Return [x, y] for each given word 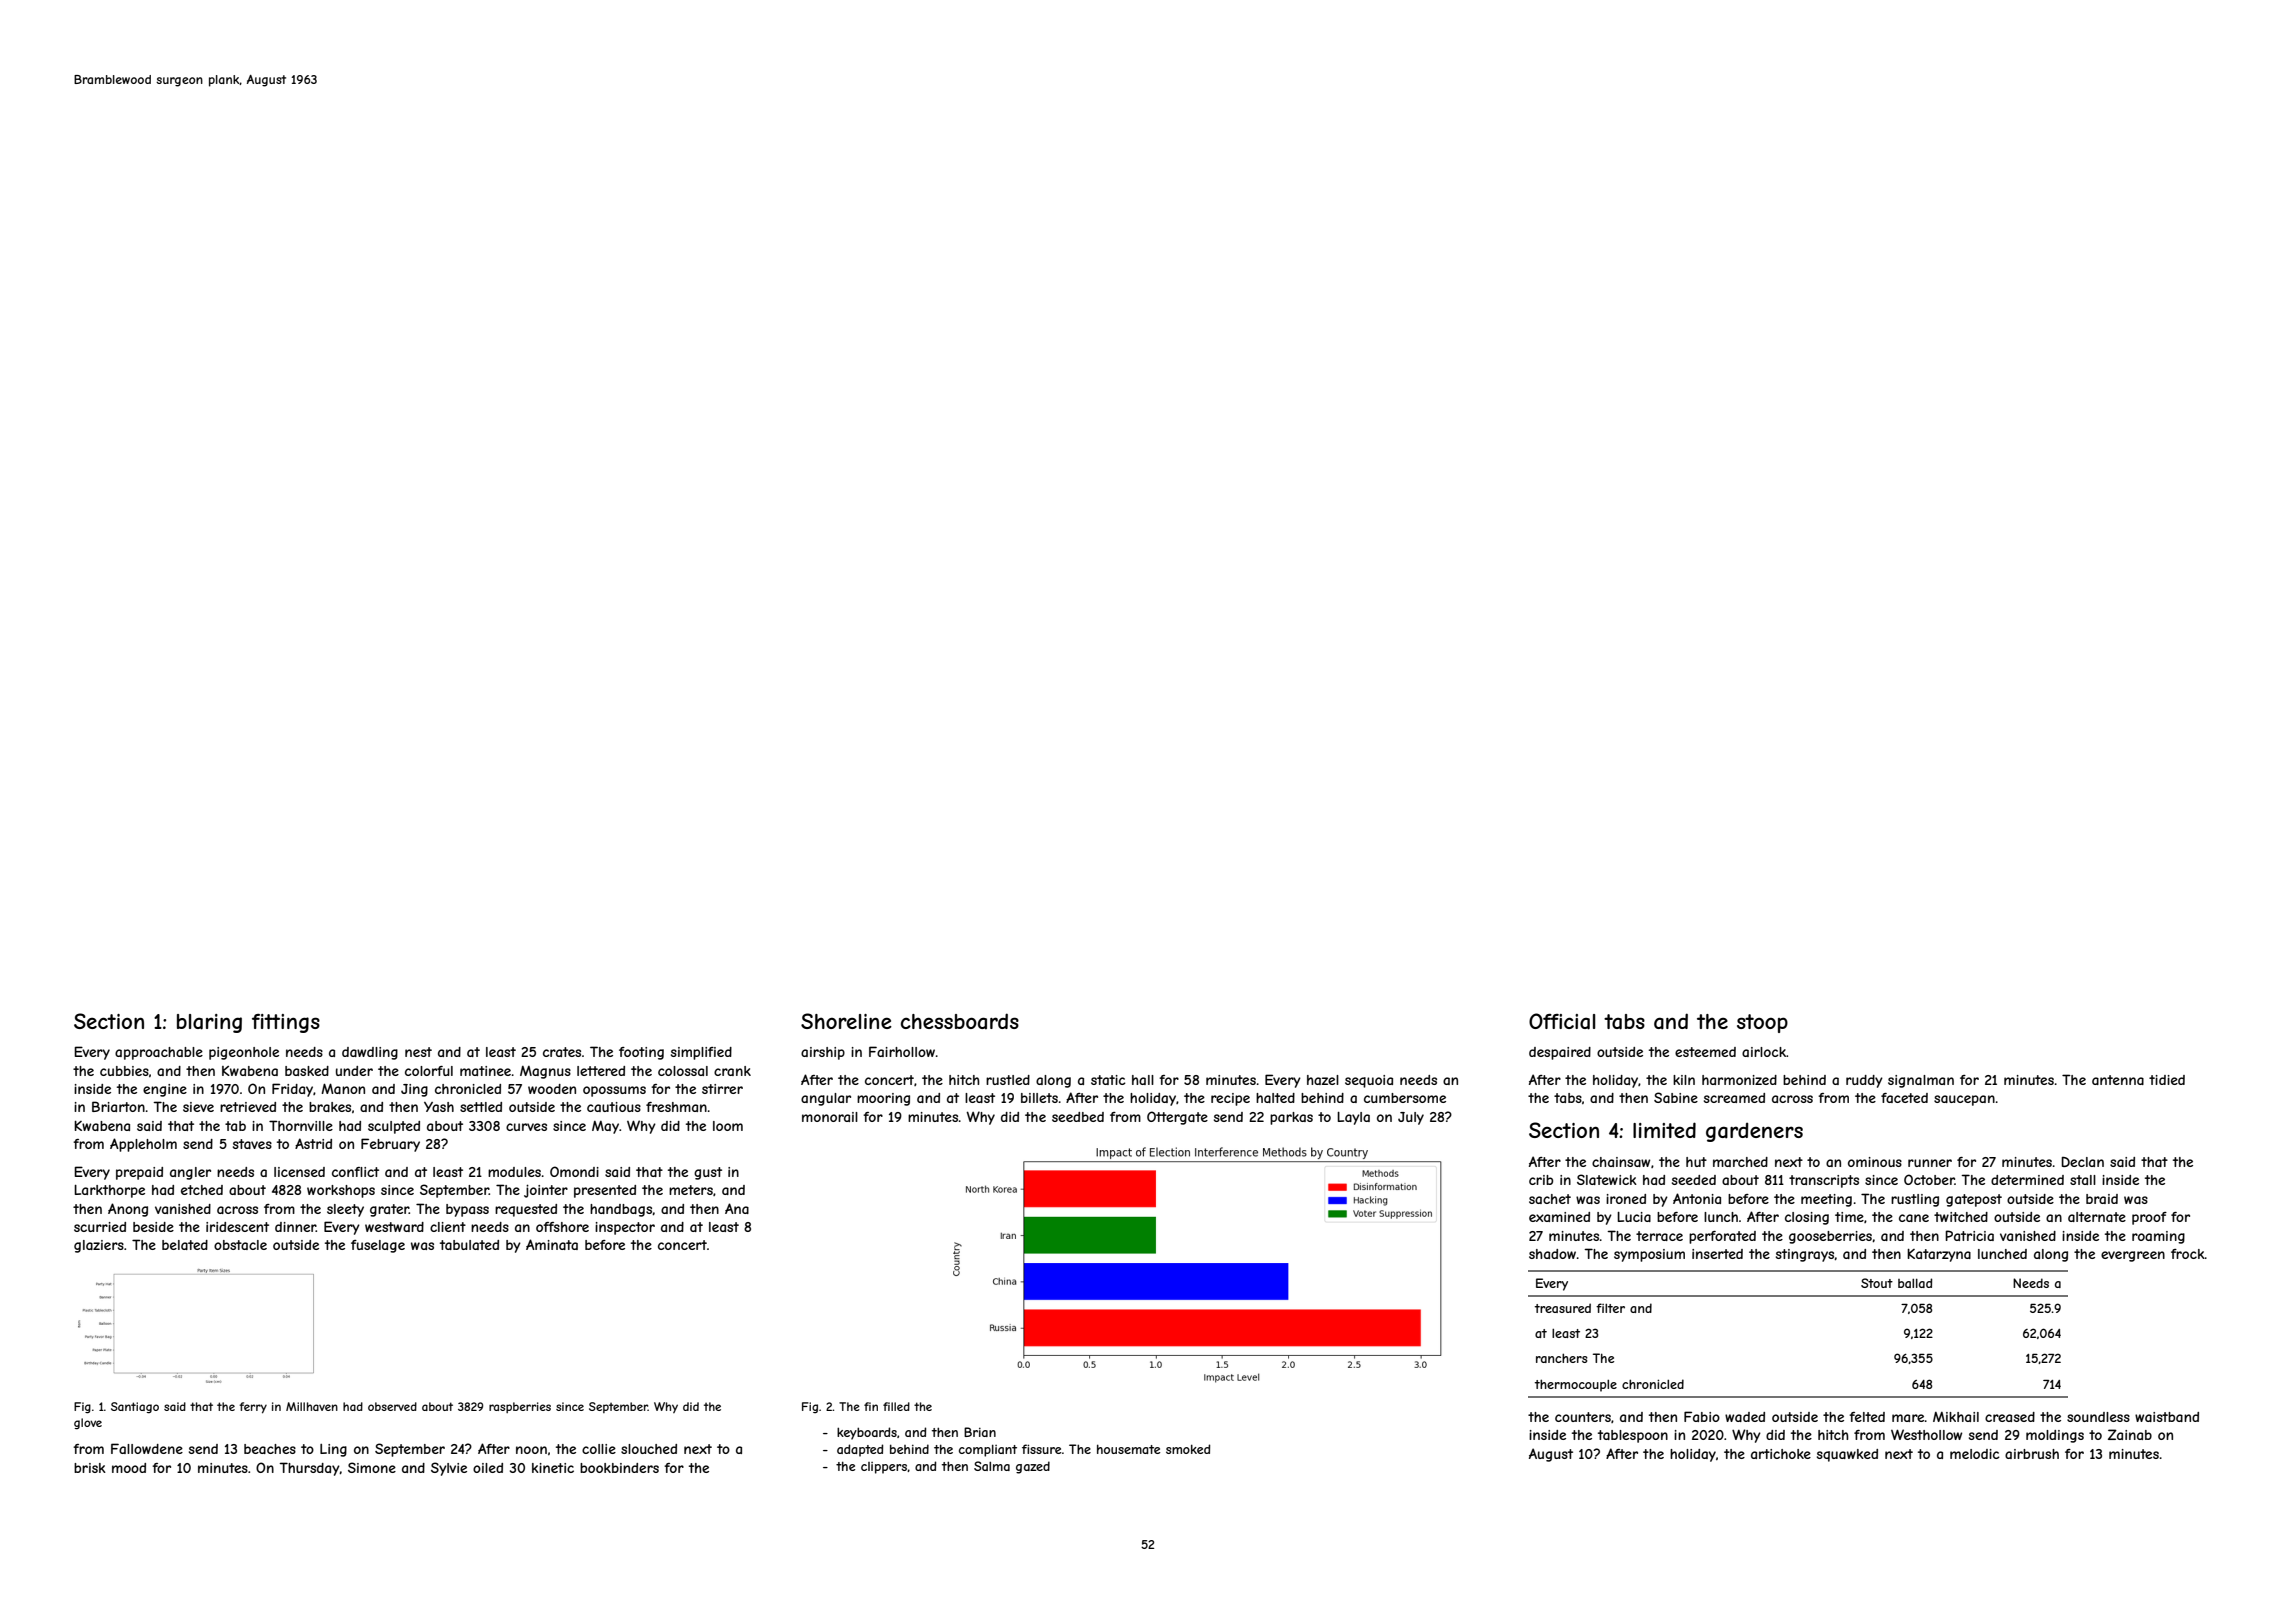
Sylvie [449, 1469]
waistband [2167, 1417]
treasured [1563, 1308]
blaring [209, 1023]
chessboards [960, 1021]
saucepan [1964, 1100]
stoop [1762, 1023]
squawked [1847, 1455]
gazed [1033, 1467]
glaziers [99, 1246]
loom [728, 1126]
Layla [1353, 1118]
